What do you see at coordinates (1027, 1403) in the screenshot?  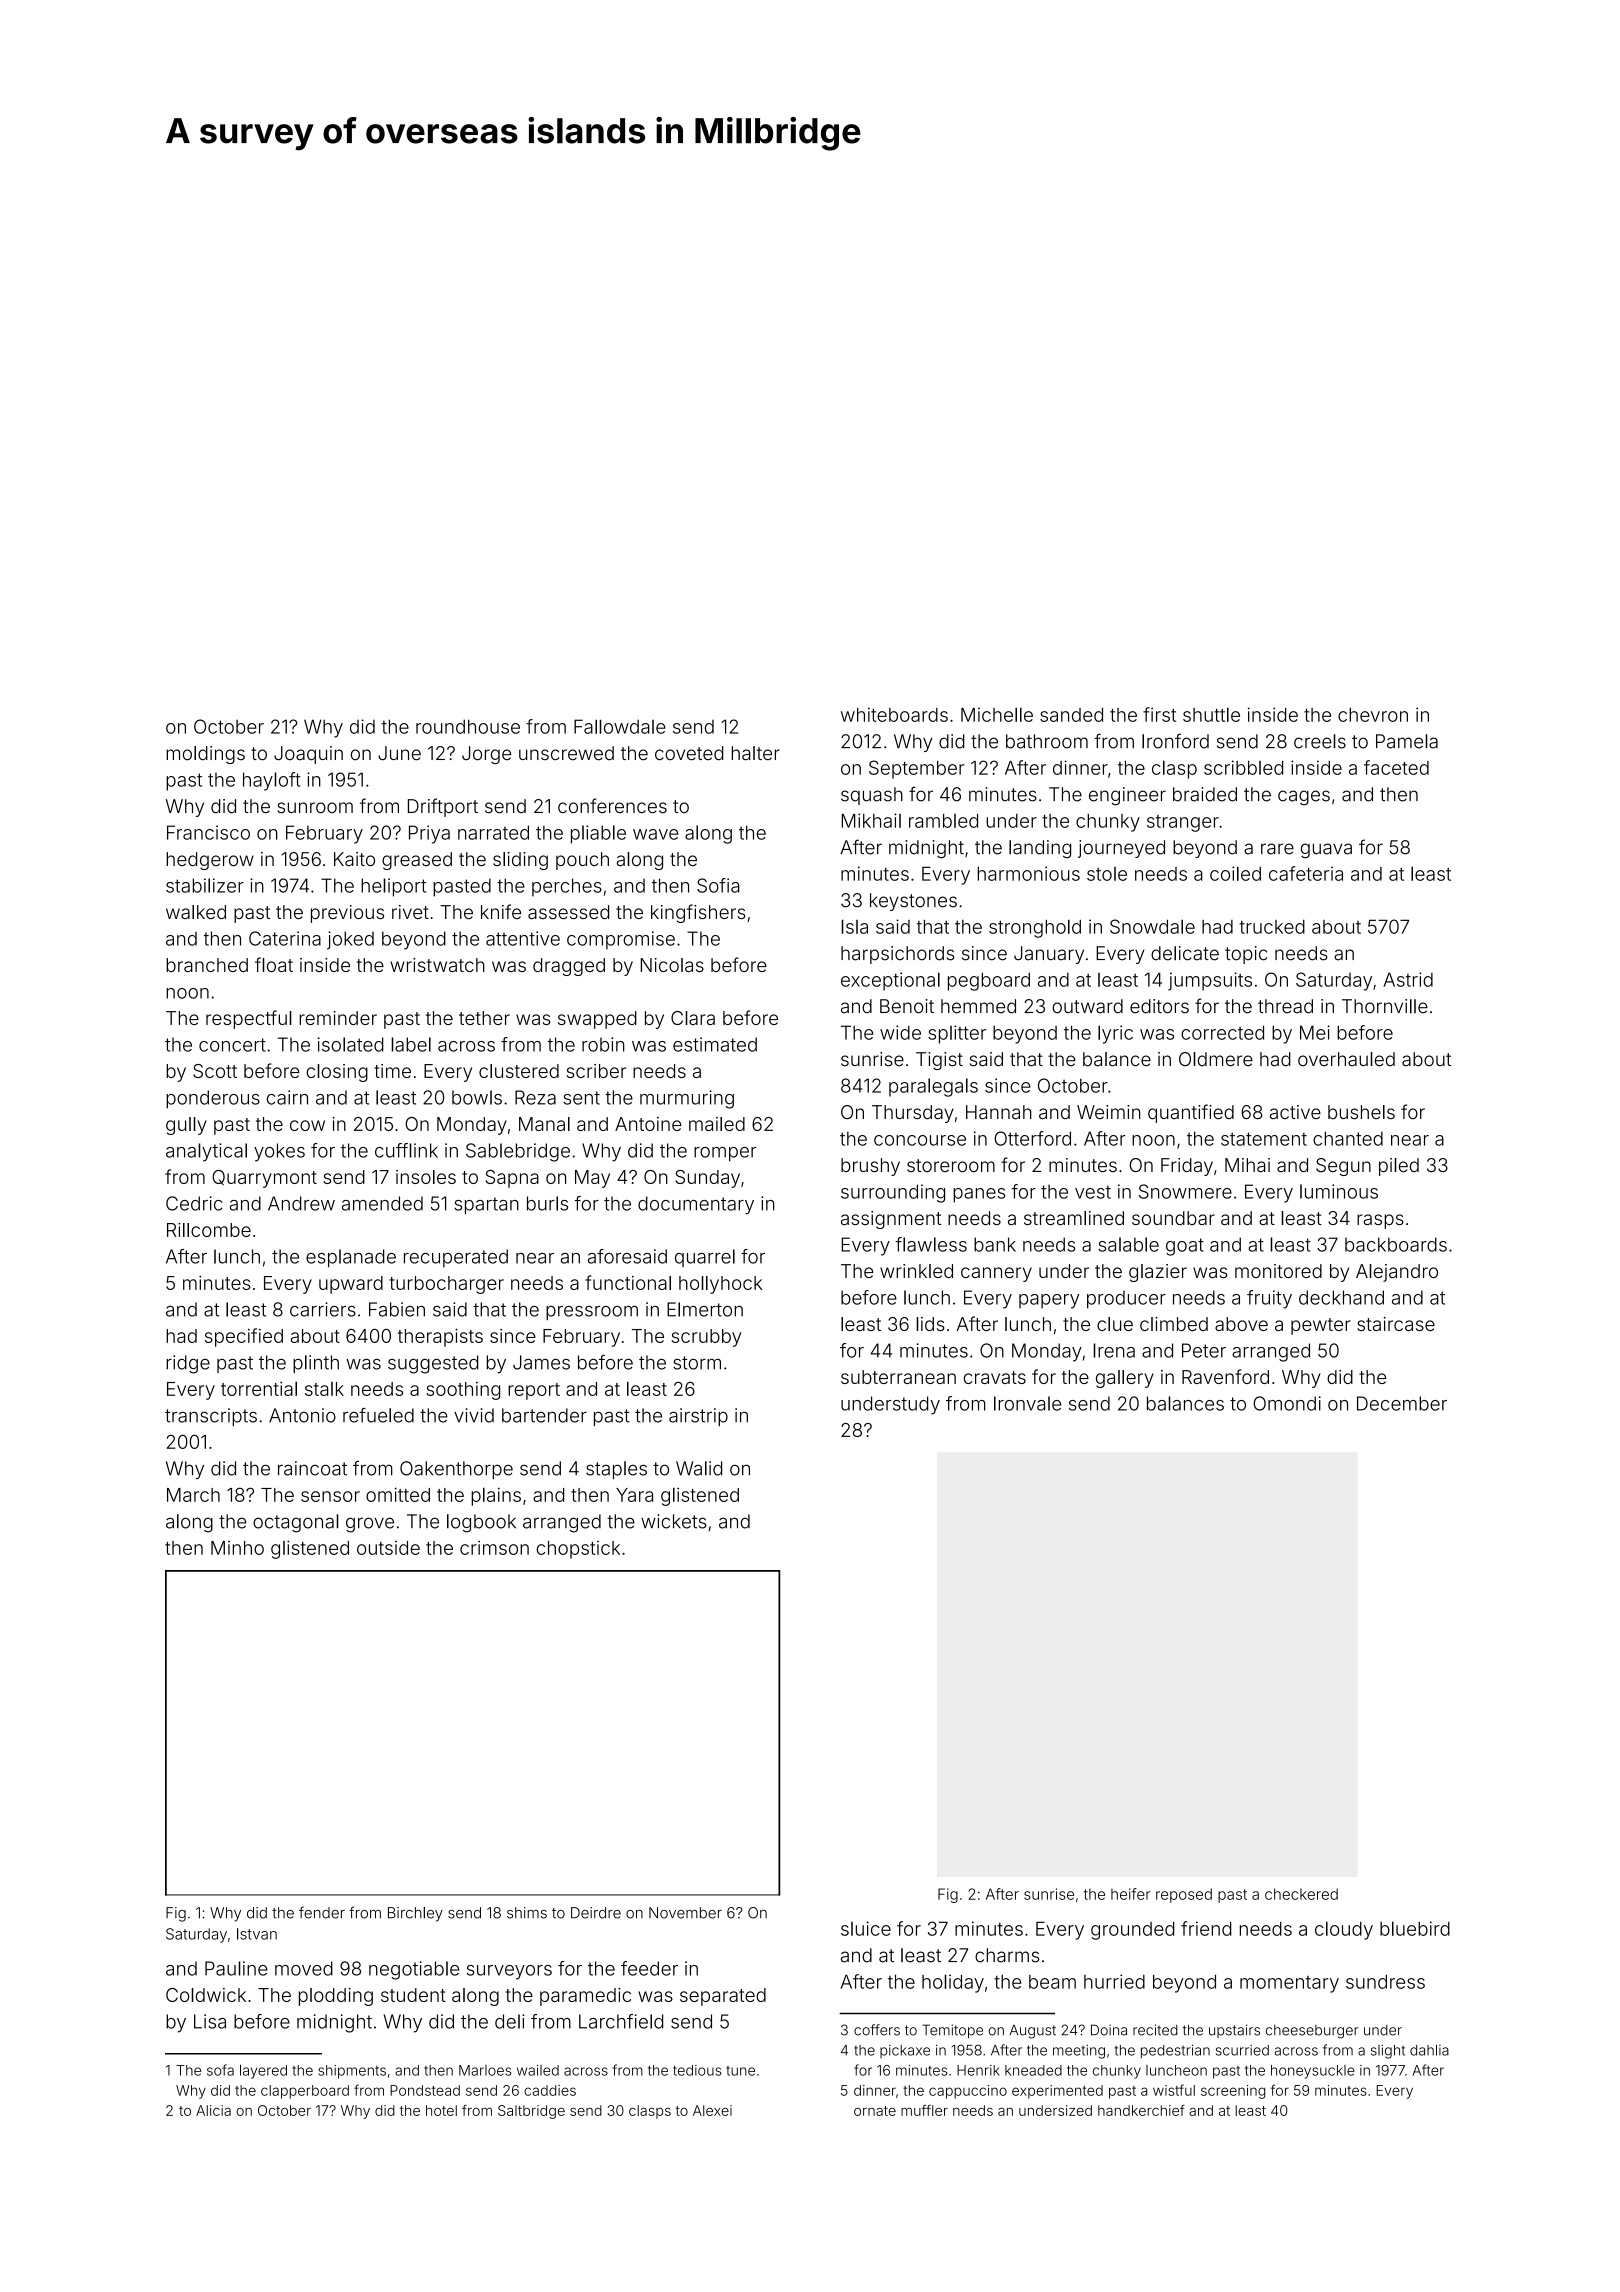 I see `Ironvale` at bounding box center [1027, 1403].
